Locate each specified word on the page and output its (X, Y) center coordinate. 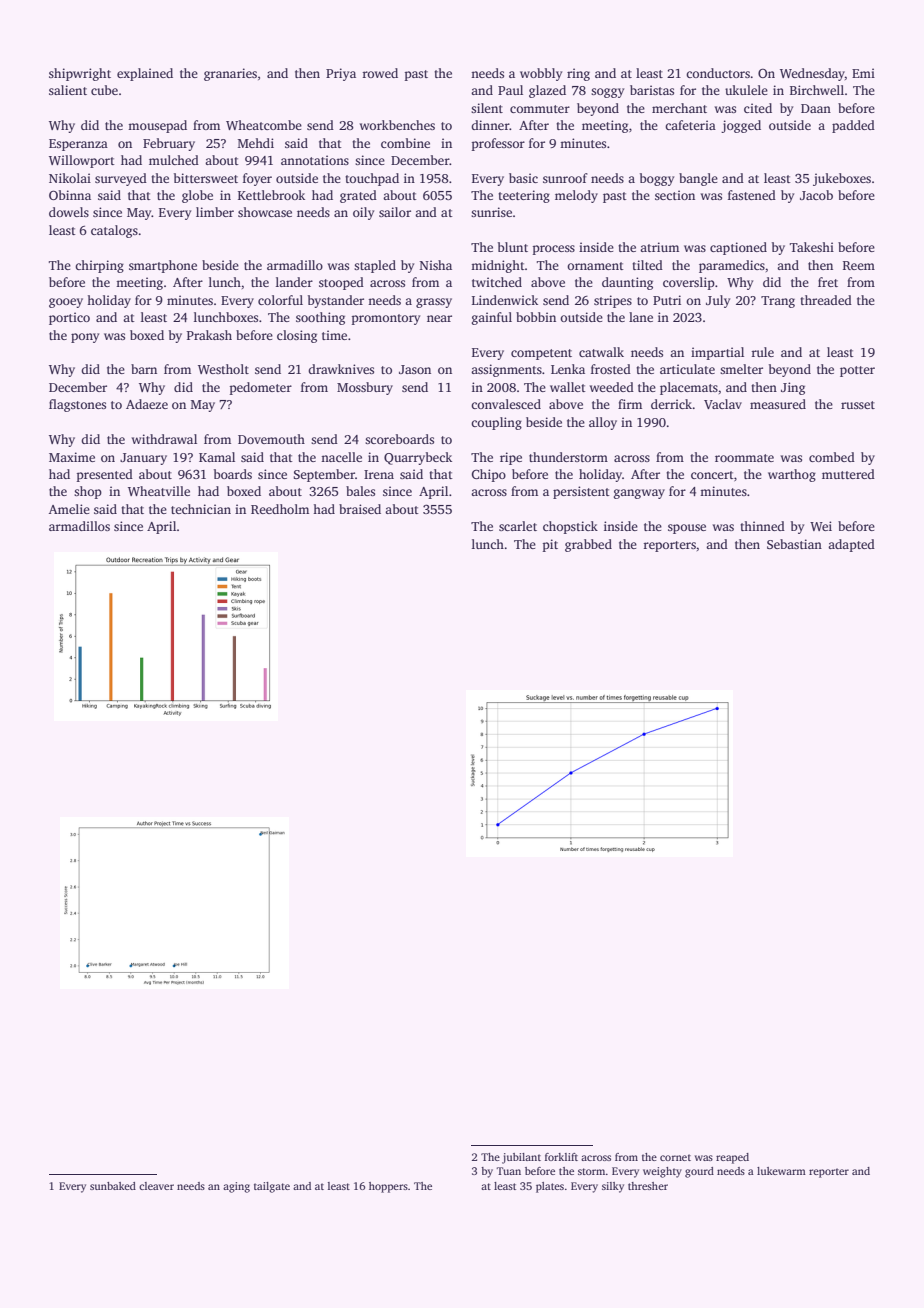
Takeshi (812, 247)
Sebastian (794, 544)
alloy (603, 423)
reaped (732, 1158)
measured (778, 404)
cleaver (156, 1186)
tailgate (272, 1187)
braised (360, 509)
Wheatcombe (264, 125)
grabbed (588, 545)
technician (201, 509)
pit (550, 545)
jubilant (521, 1158)
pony (85, 338)
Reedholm (280, 509)
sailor (395, 212)
